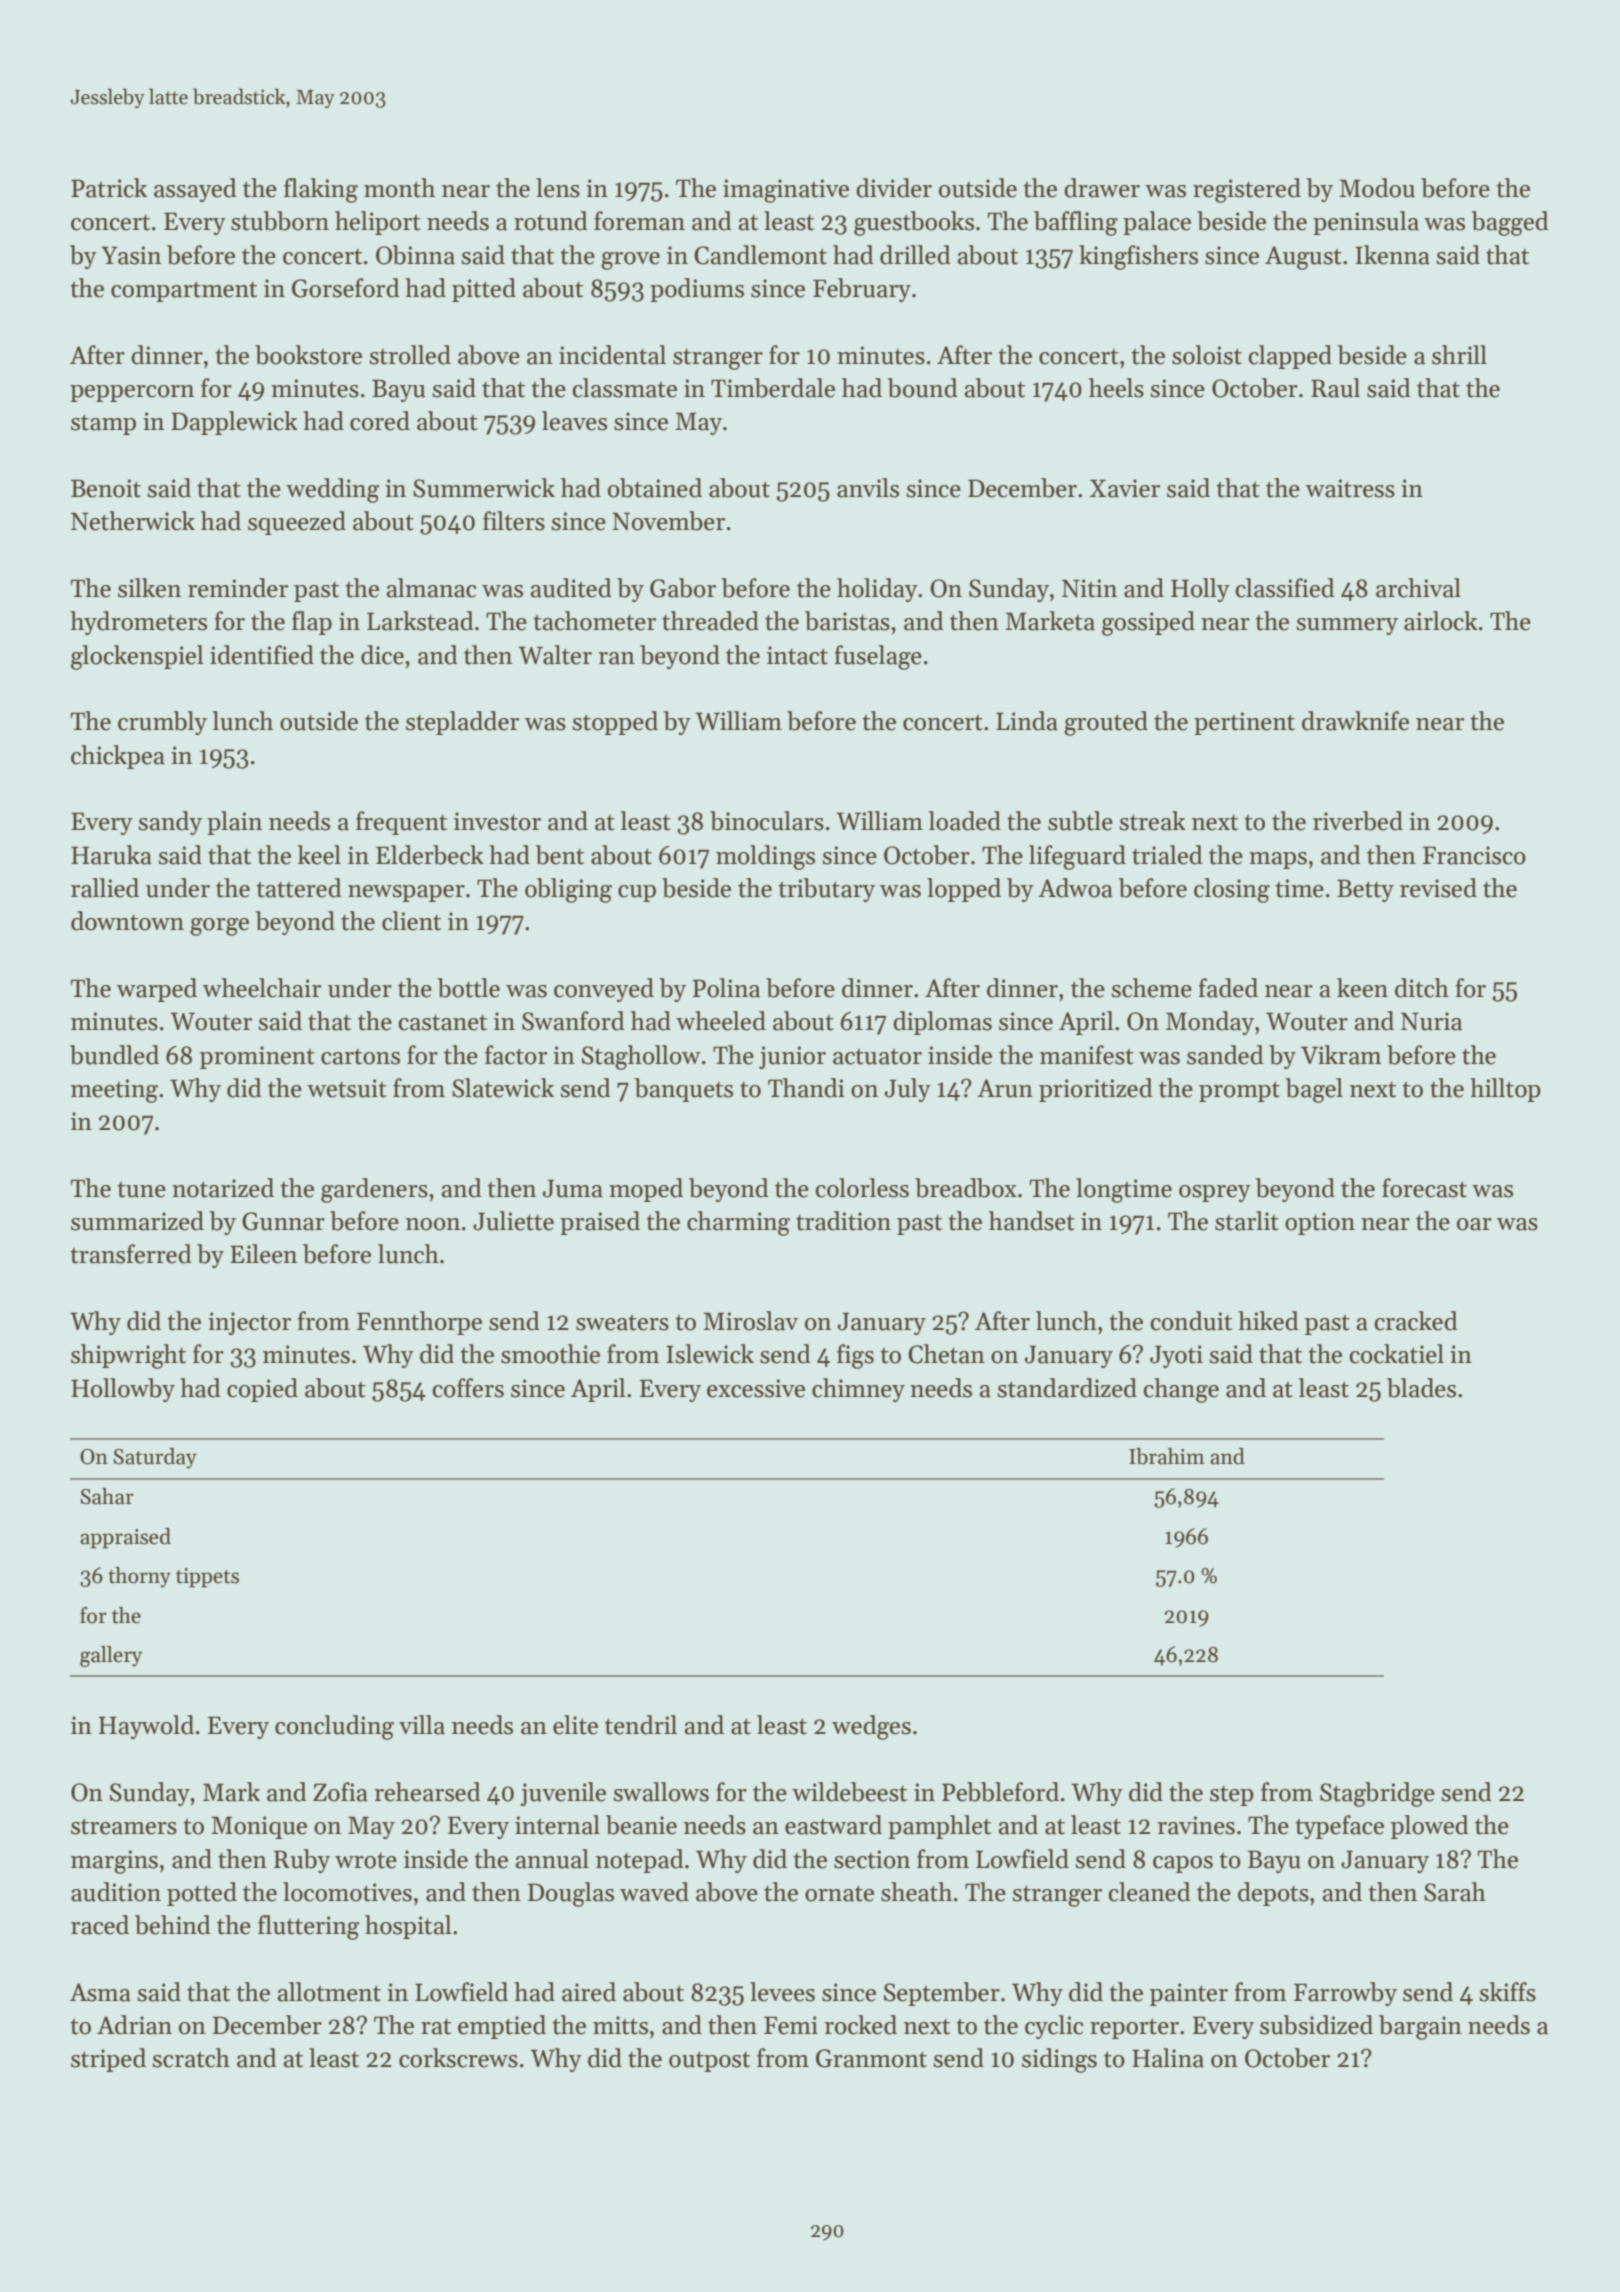 The image size is (1620, 2292). I want to click on concluding, so click(334, 1727).
